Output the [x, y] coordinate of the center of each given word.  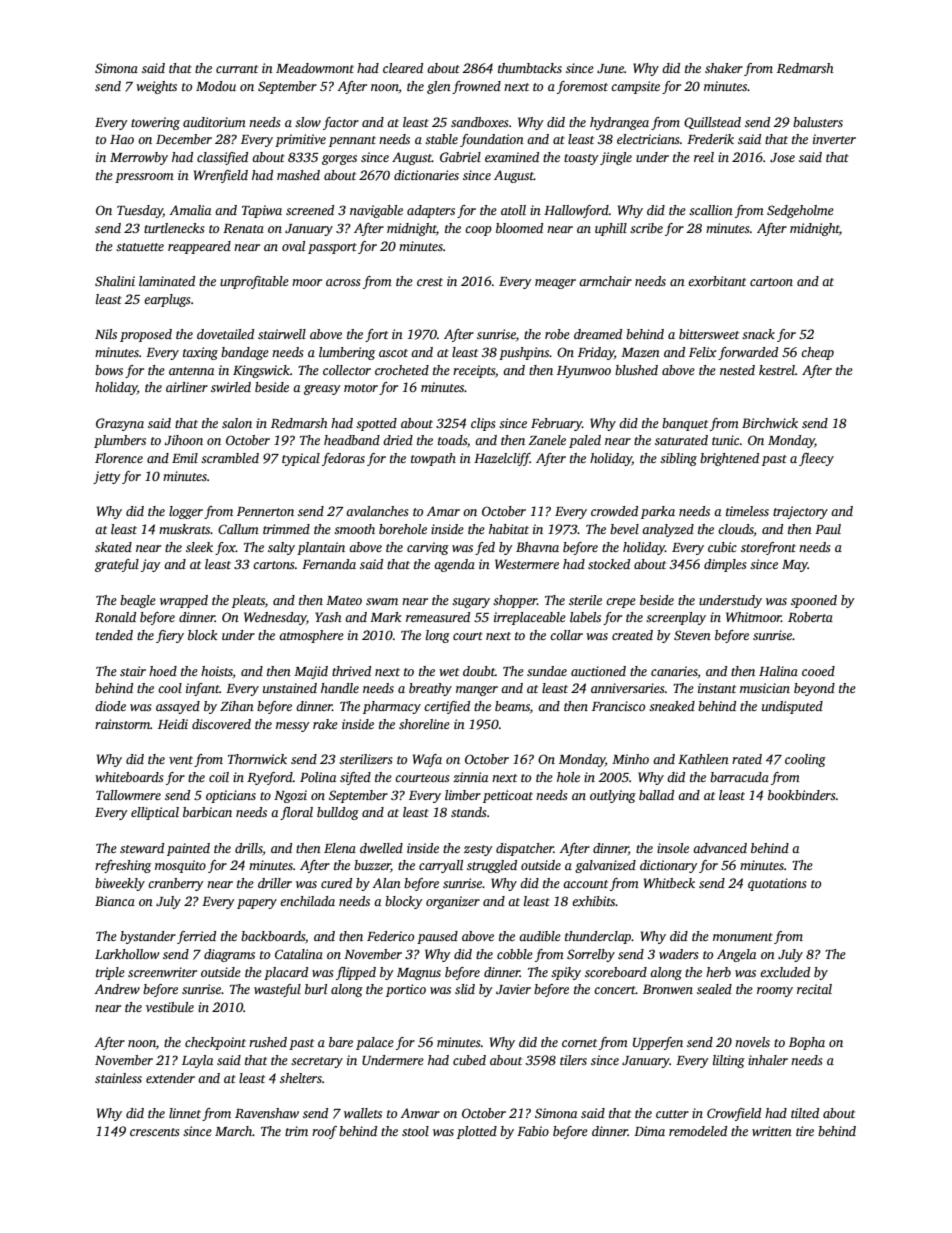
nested [737, 370]
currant [237, 69]
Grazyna [120, 424]
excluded [785, 972]
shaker [724, 68]
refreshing [123, 866]
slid [465, 989]
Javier [513, 989]
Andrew [117, 989]
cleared [403, 68]
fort [376, 335]
